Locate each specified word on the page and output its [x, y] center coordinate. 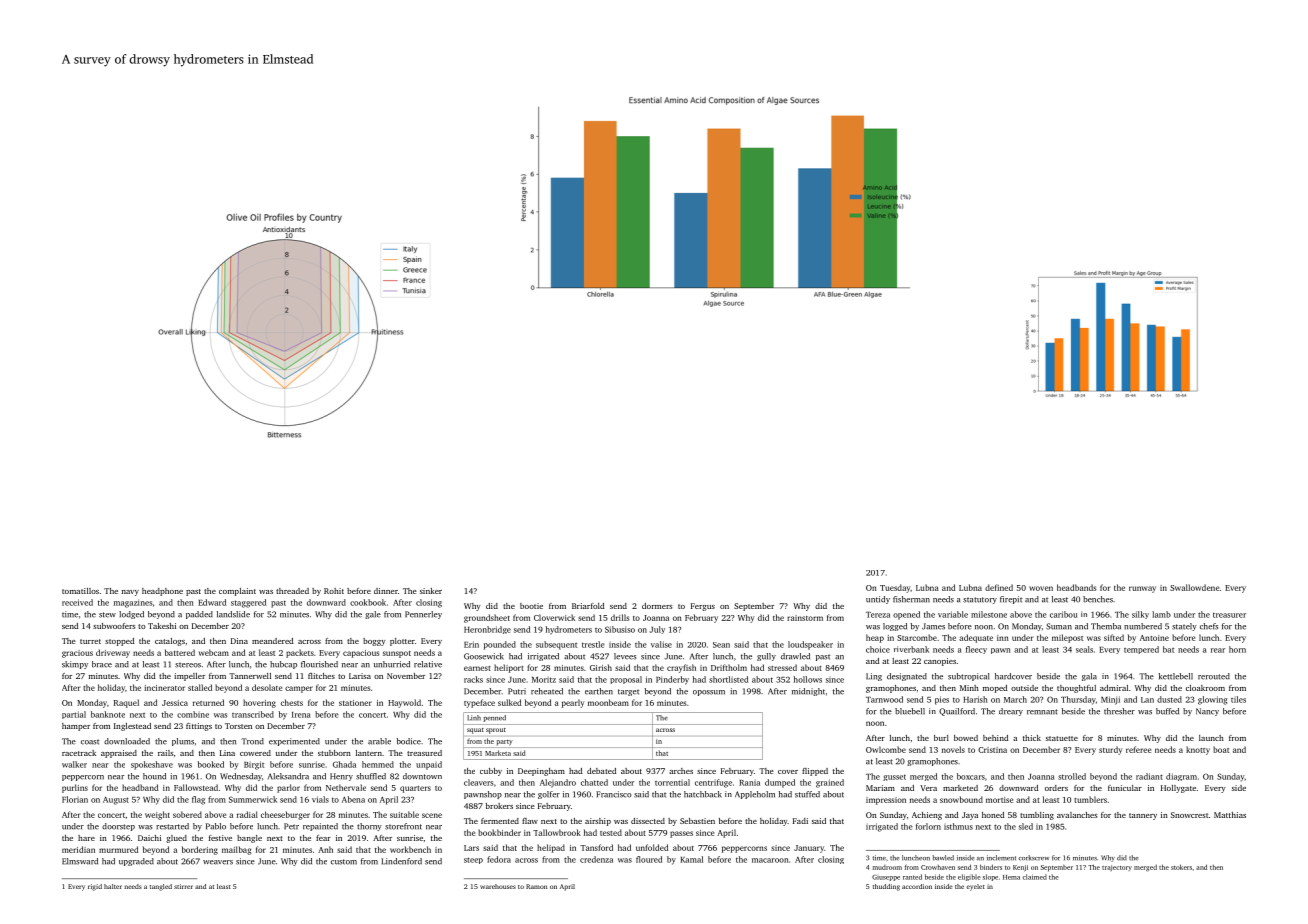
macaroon [770, 860]
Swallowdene [1194, 587]
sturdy [1110, 750]
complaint [237, 592]
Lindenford [401, 861]
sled [1026, 826]
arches [681, 771]
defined [999, 587]
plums [183, 742]
